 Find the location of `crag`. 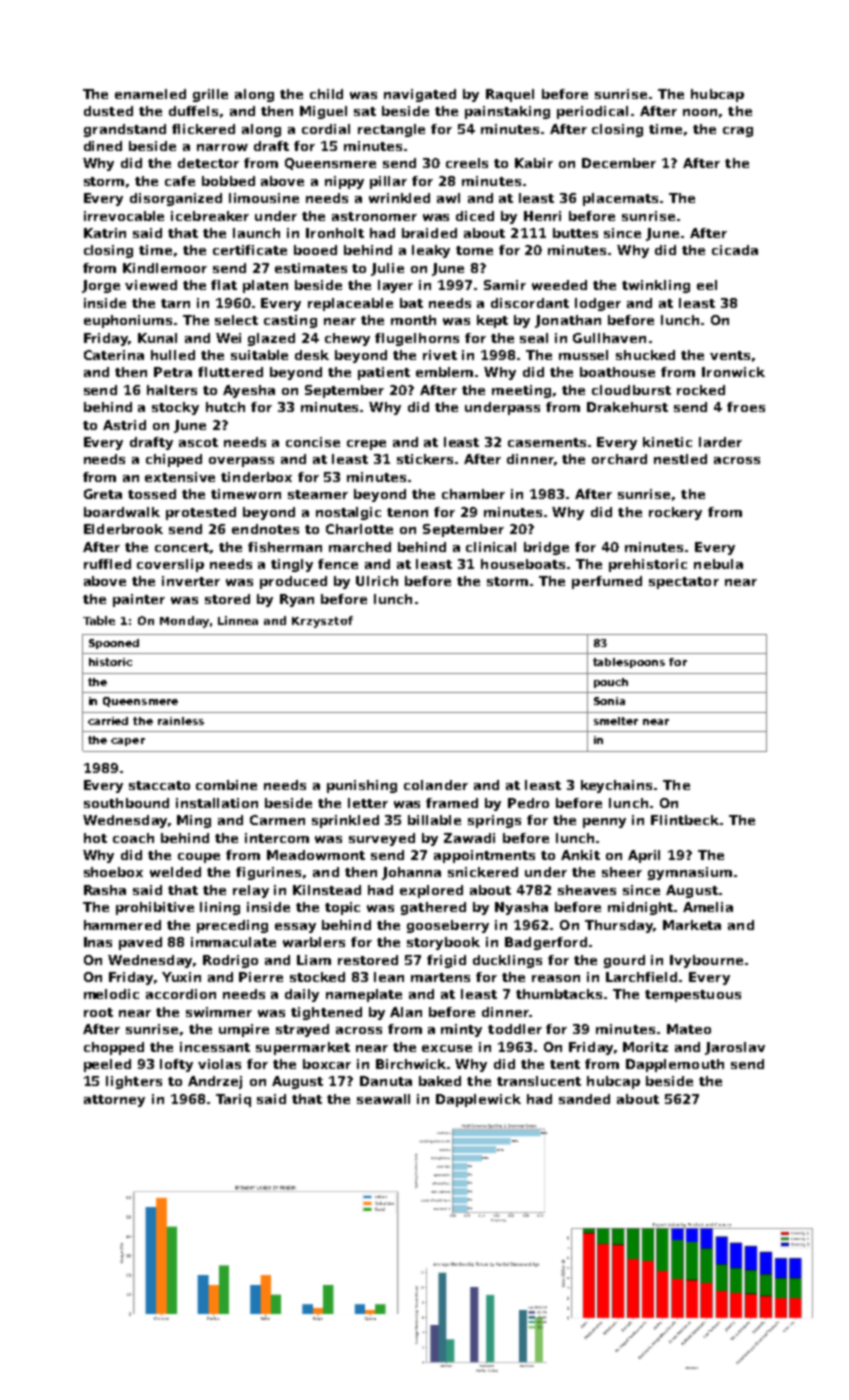

crag is located at coordinates (738, 132).
